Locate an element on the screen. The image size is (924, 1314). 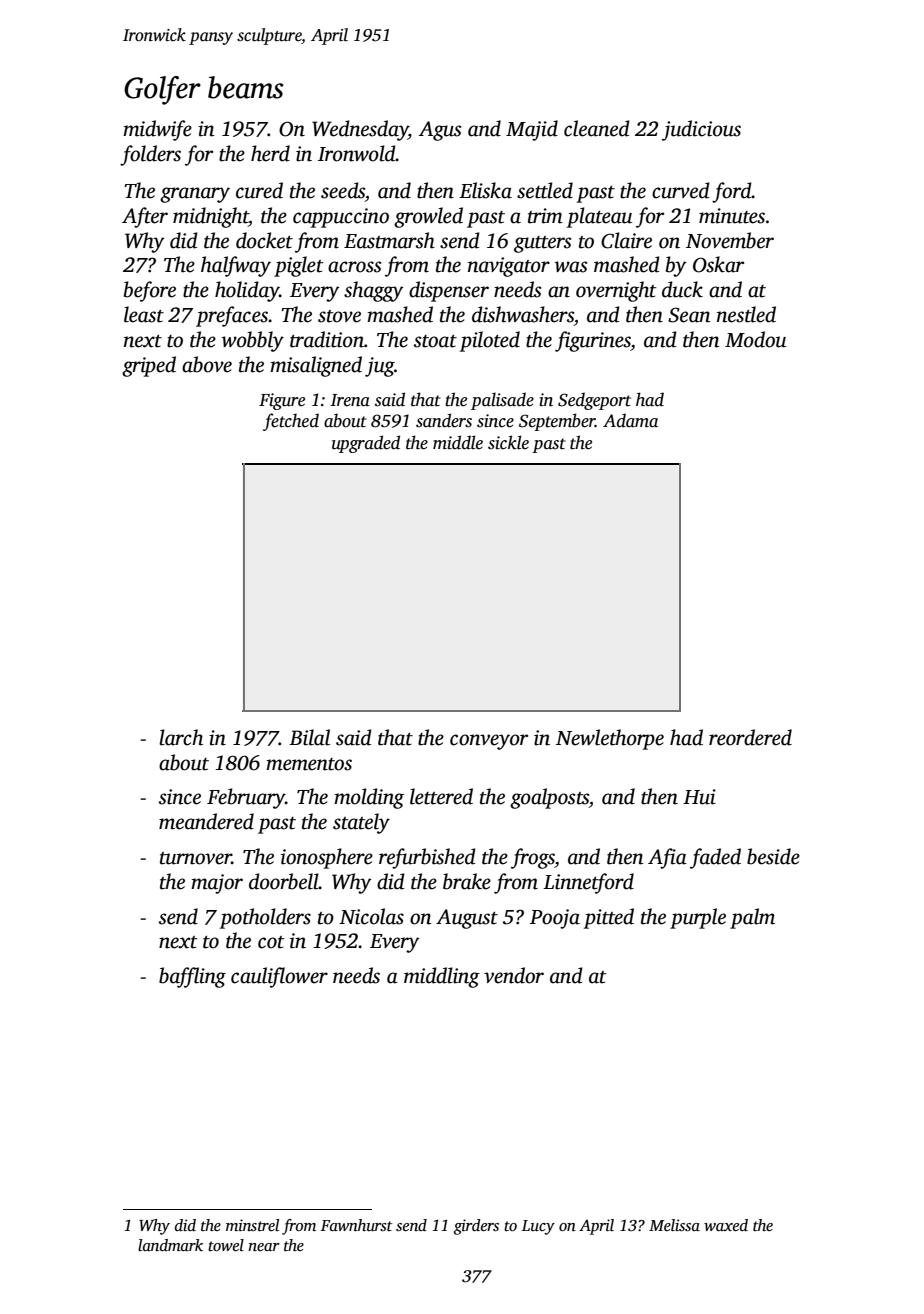
growled is located at coordinates (428, 217).
